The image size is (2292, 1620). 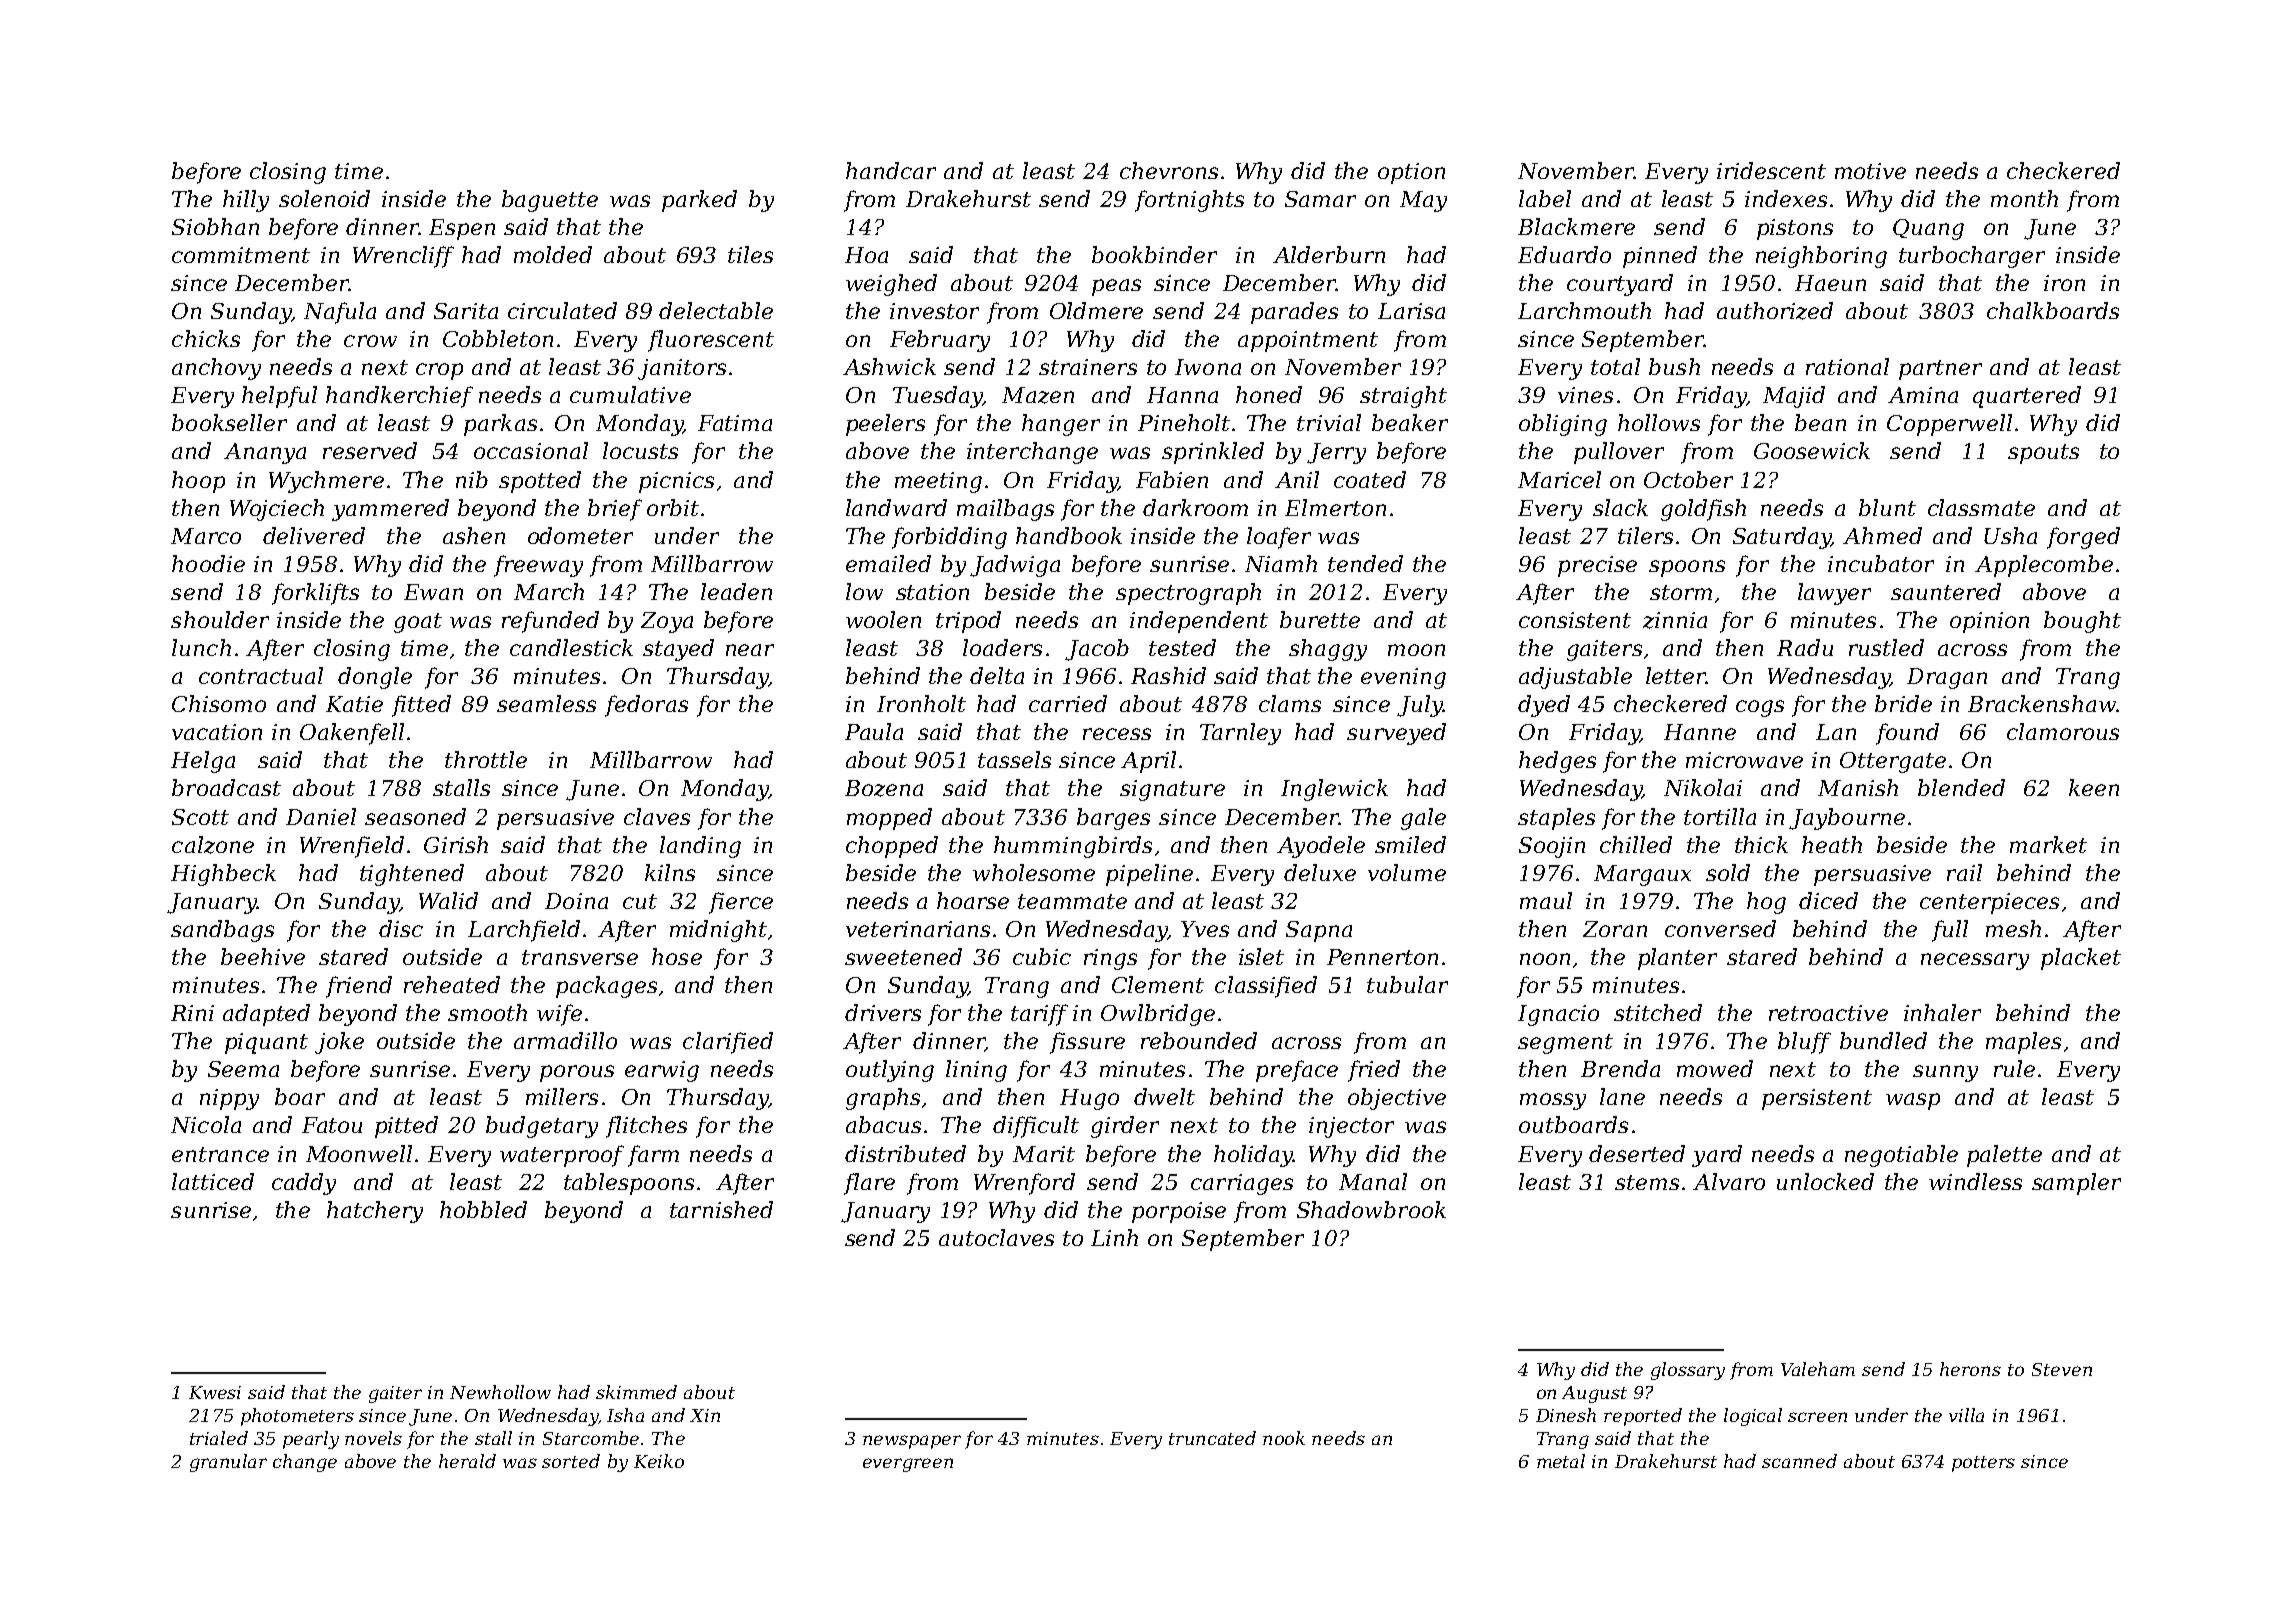 I want to click on adapted, so click(x=266, y=1015).
